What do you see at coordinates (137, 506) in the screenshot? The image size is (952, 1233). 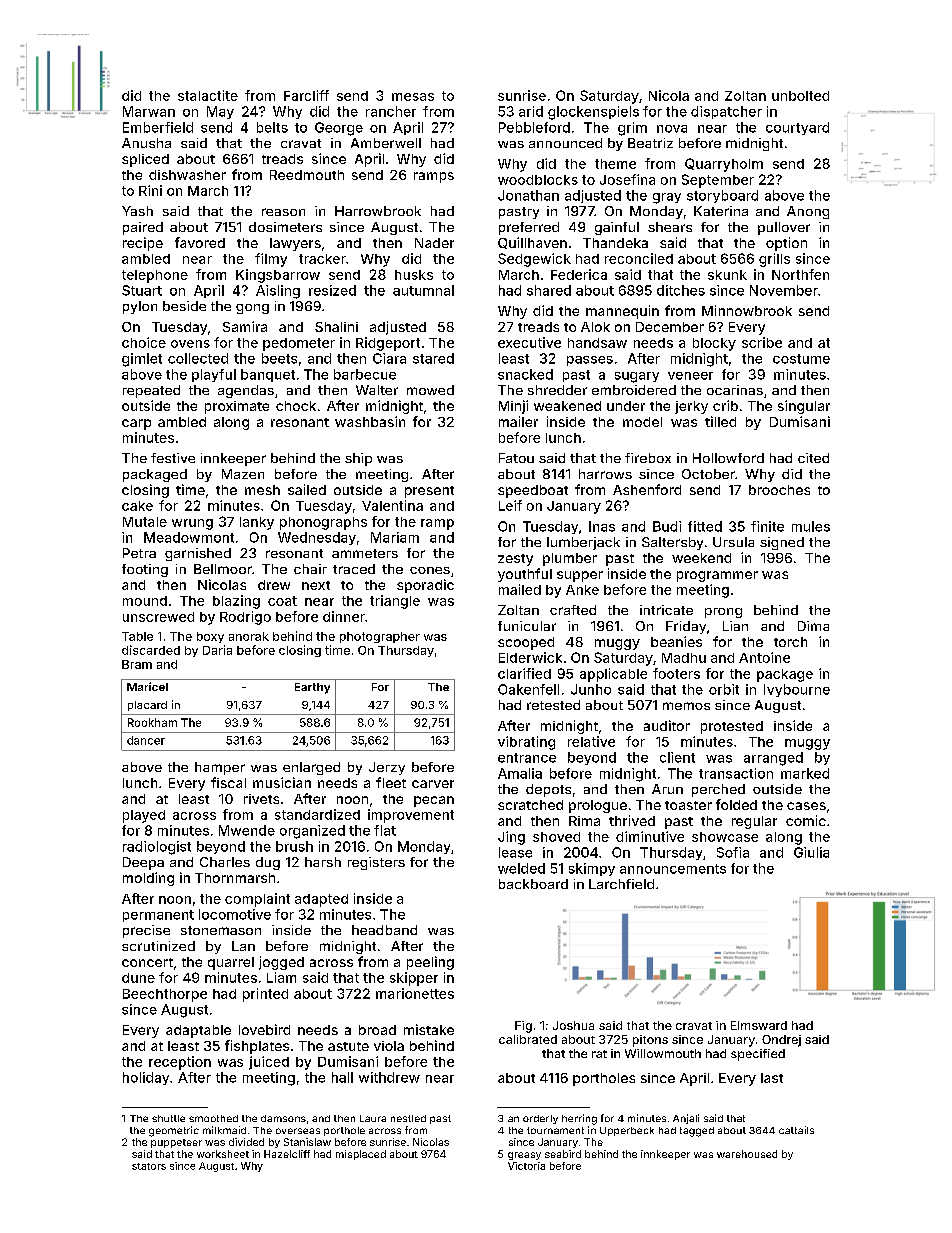 I see `cake` at bounding box center [137, 506].
